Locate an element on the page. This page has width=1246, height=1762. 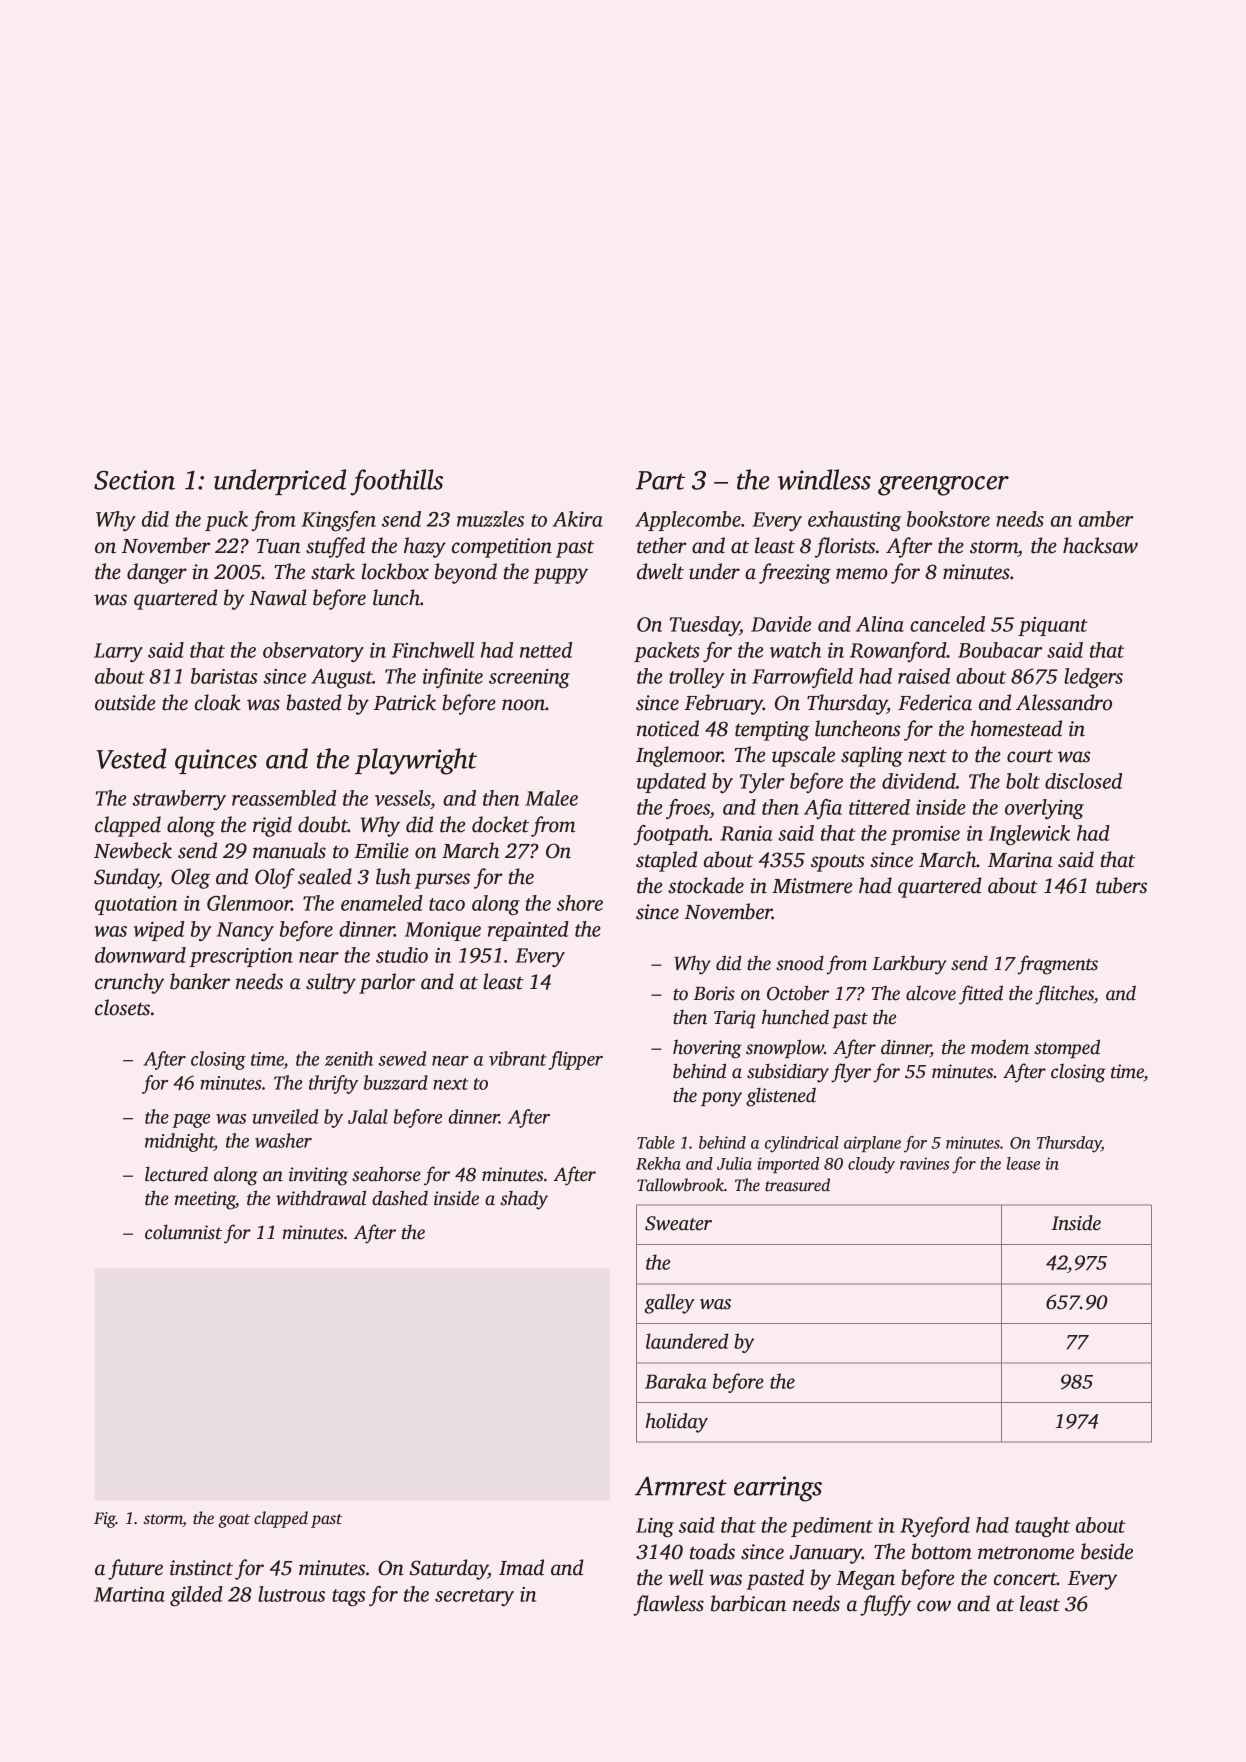
windless is located at coordinates (824, 479).
